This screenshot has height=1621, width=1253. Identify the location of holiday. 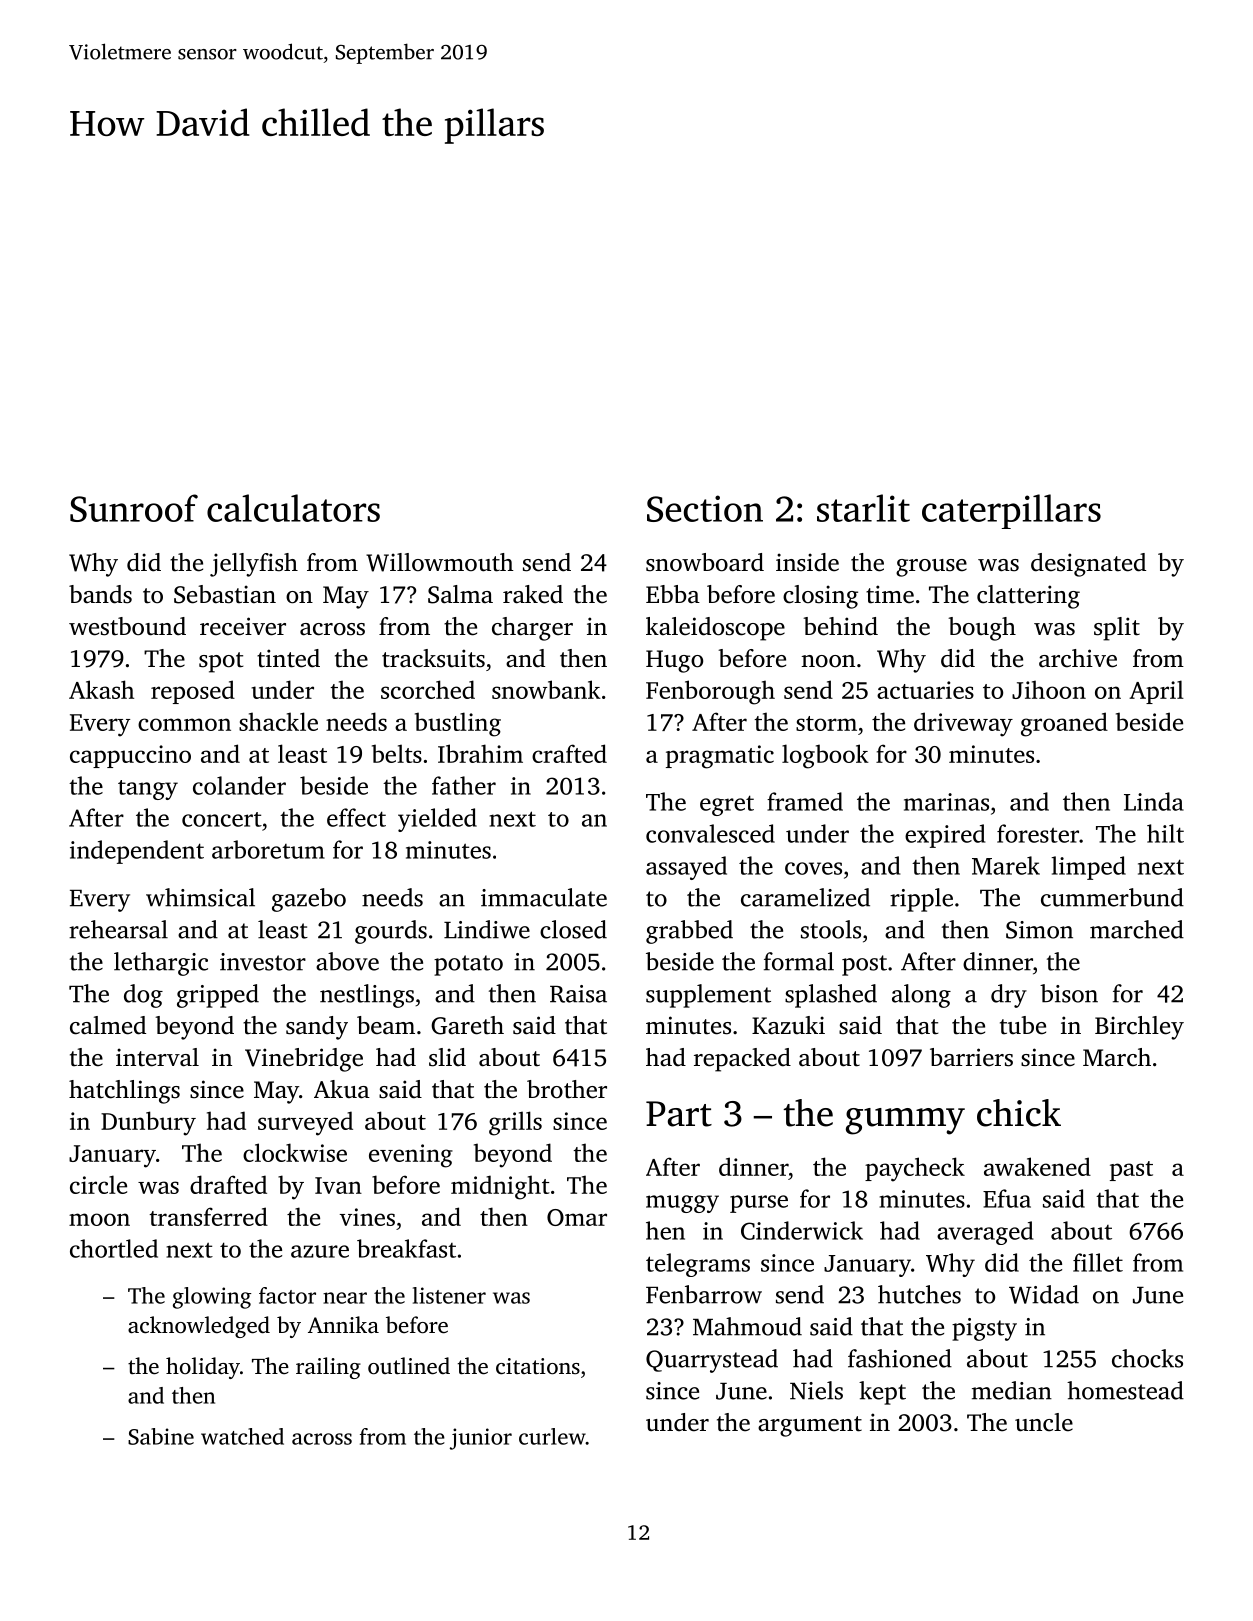
(203, 1368).
